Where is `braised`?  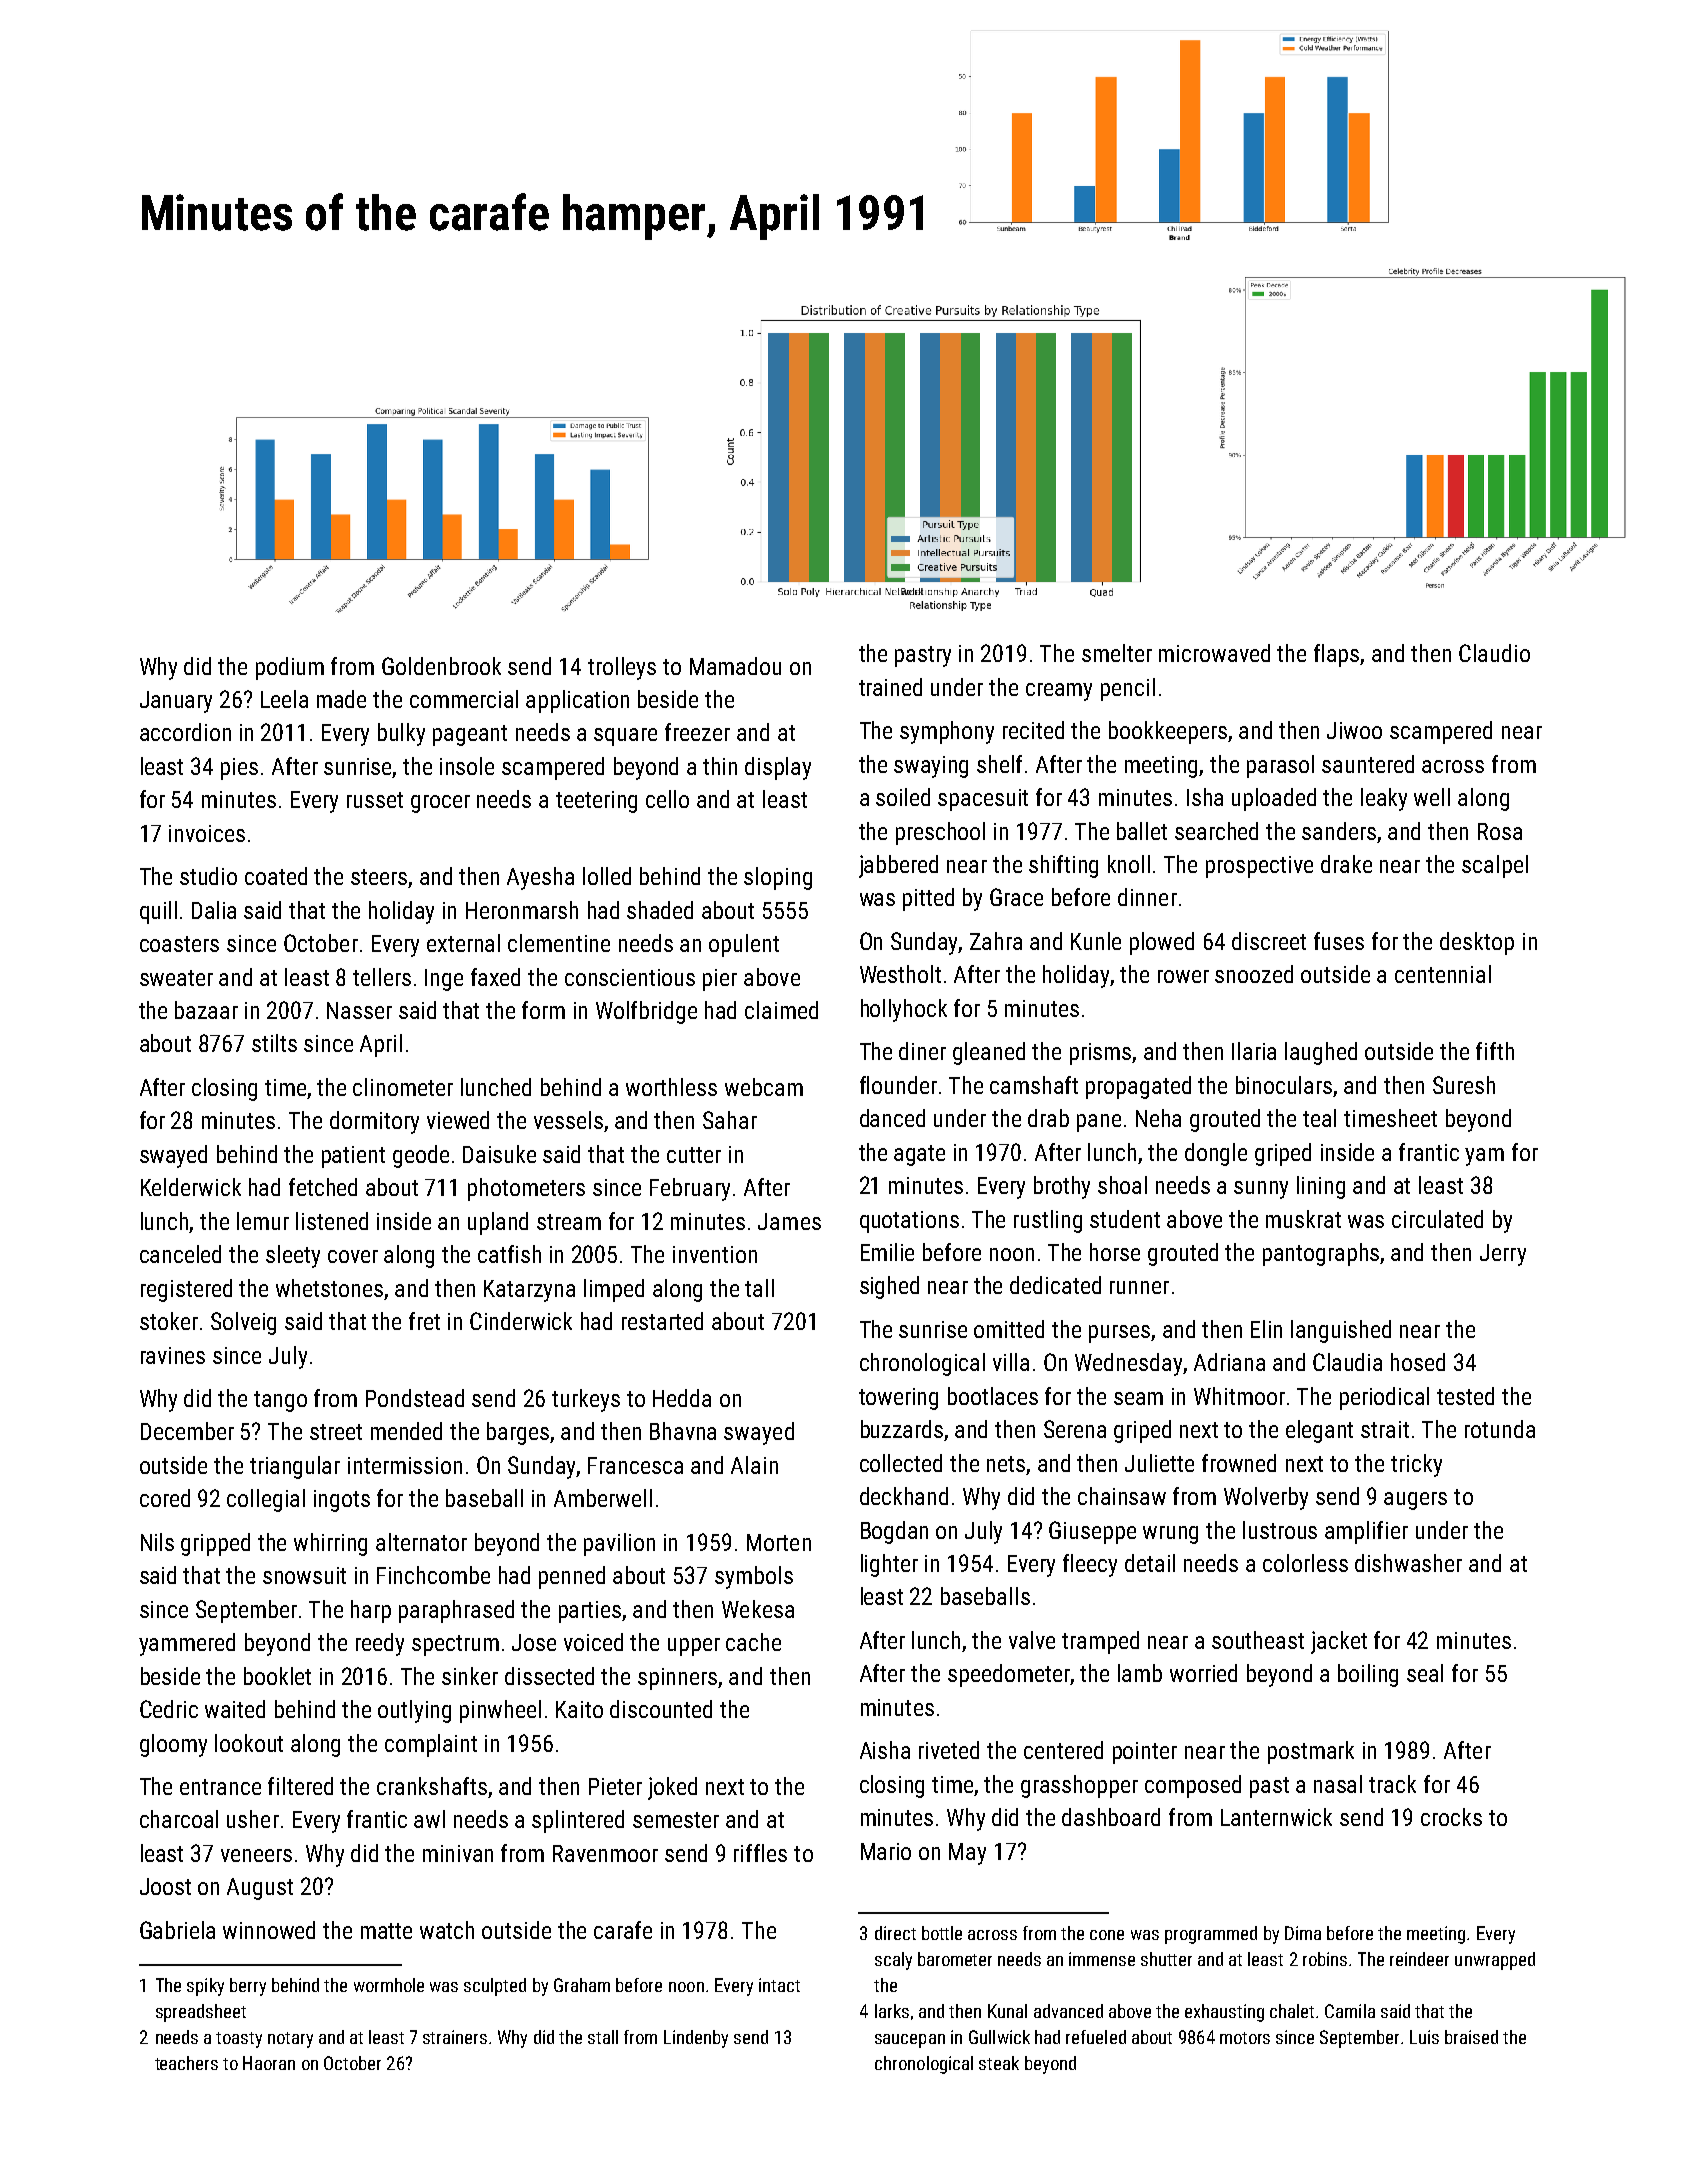
braised is located at coordinates (1471, 2037).
